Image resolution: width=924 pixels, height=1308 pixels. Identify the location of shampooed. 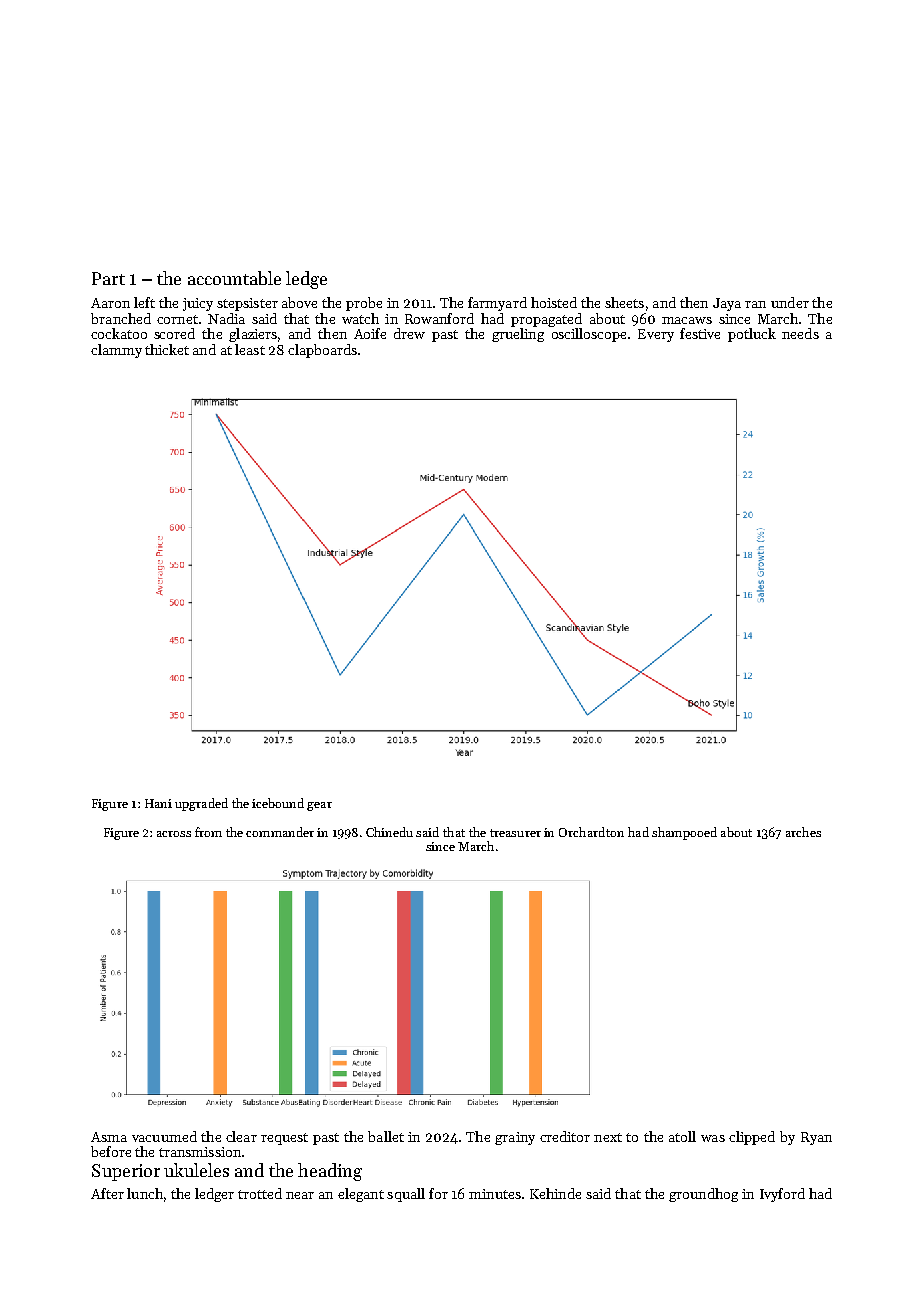
(684, 833).
